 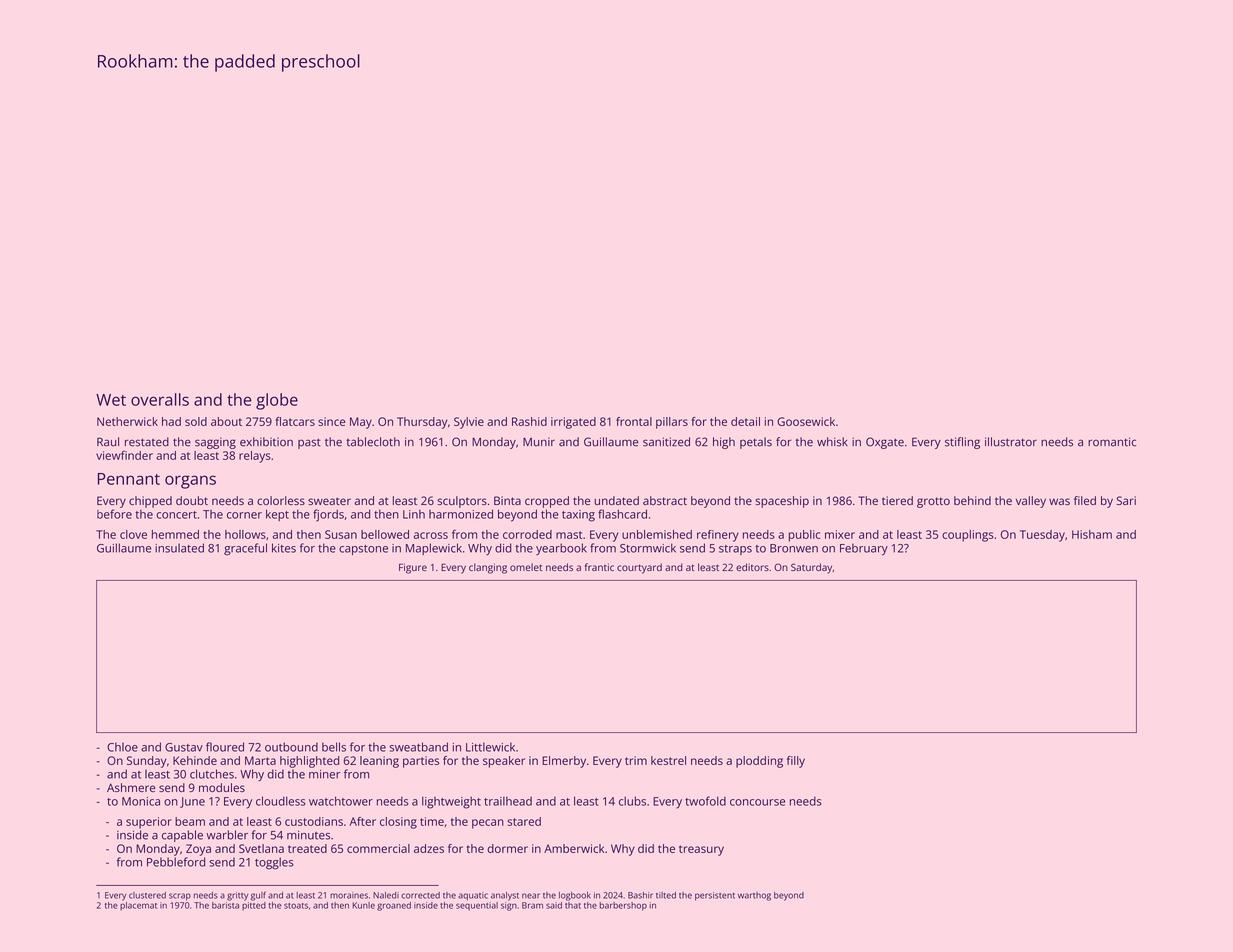 I want to click on February, so click(x=864, y=549).
